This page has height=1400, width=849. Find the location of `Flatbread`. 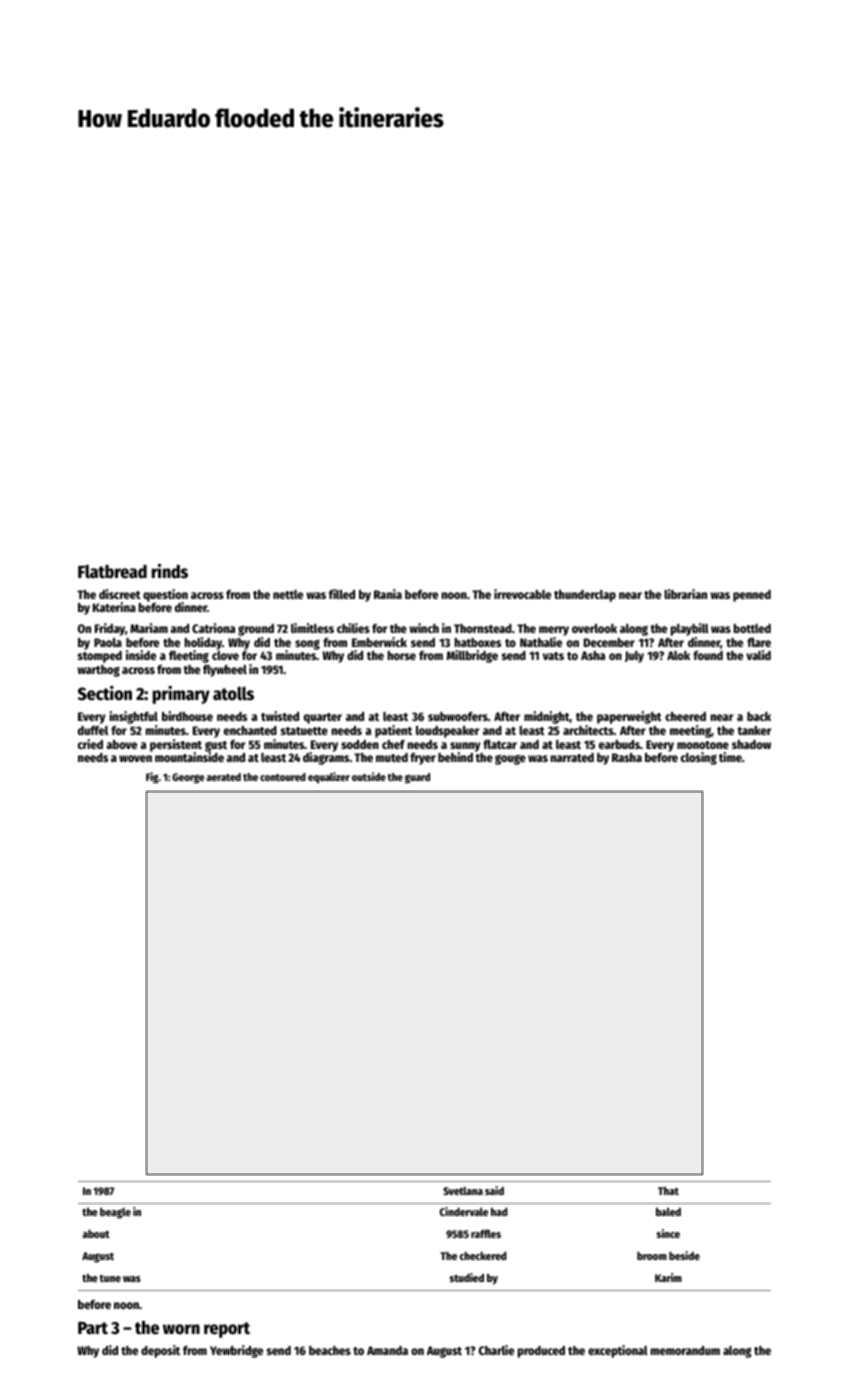

Flatbread is located at coordinates (112, 572).
